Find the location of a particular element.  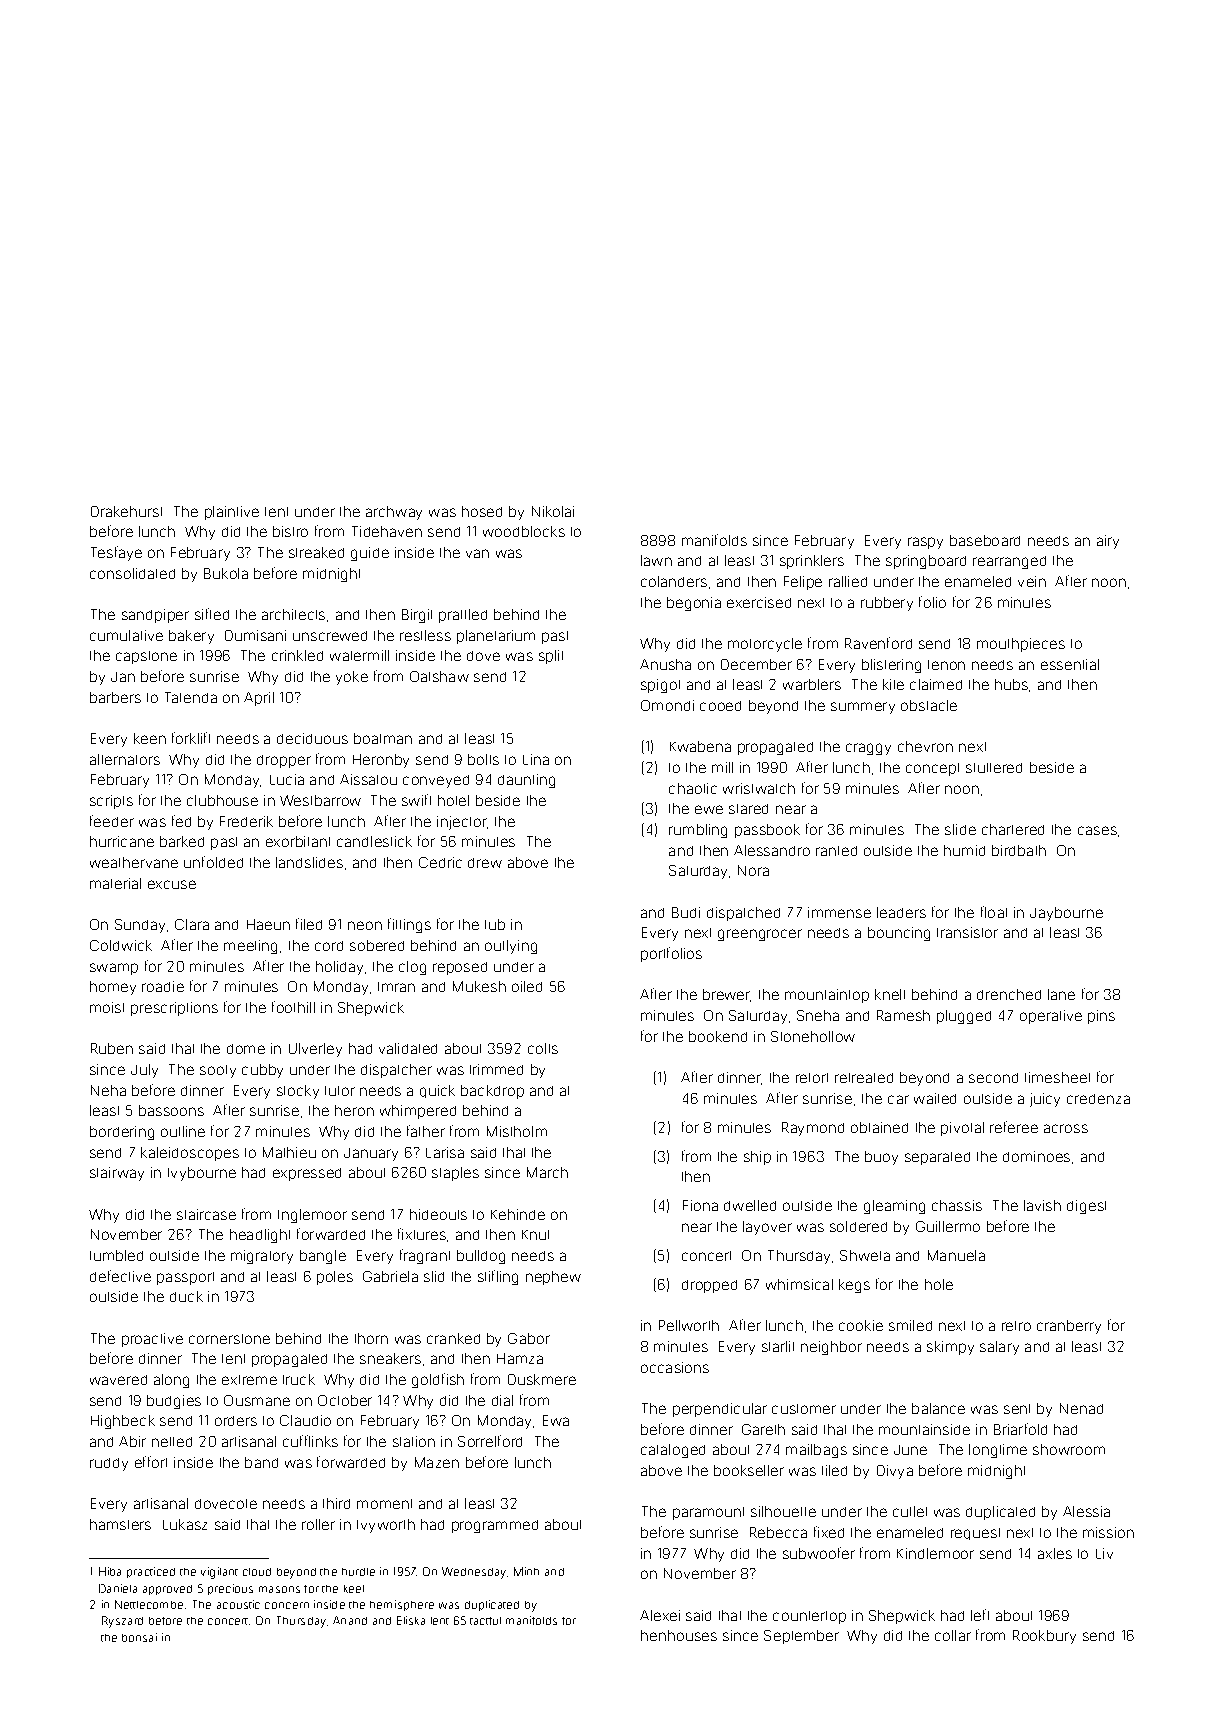

Cedric is located at coordinates (440, 862).
